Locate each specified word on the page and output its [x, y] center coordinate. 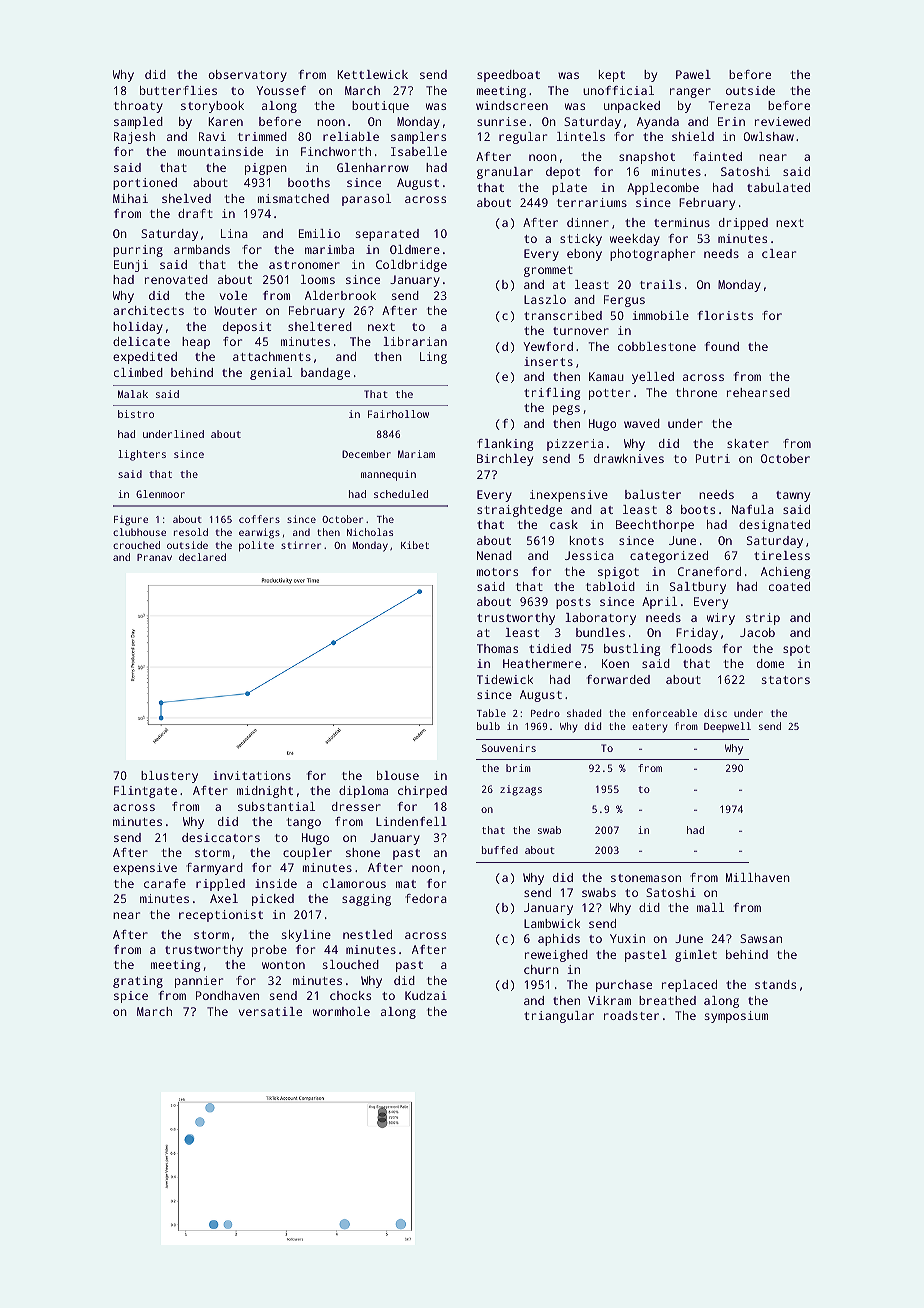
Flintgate [145, 792]
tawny [793, 496]
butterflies [178, 90]
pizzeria [575, 445]
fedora [426, 898]
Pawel [693, 74]
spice [131, 997]
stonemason [646, 878]
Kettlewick [372, 74]
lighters [142, 455]
